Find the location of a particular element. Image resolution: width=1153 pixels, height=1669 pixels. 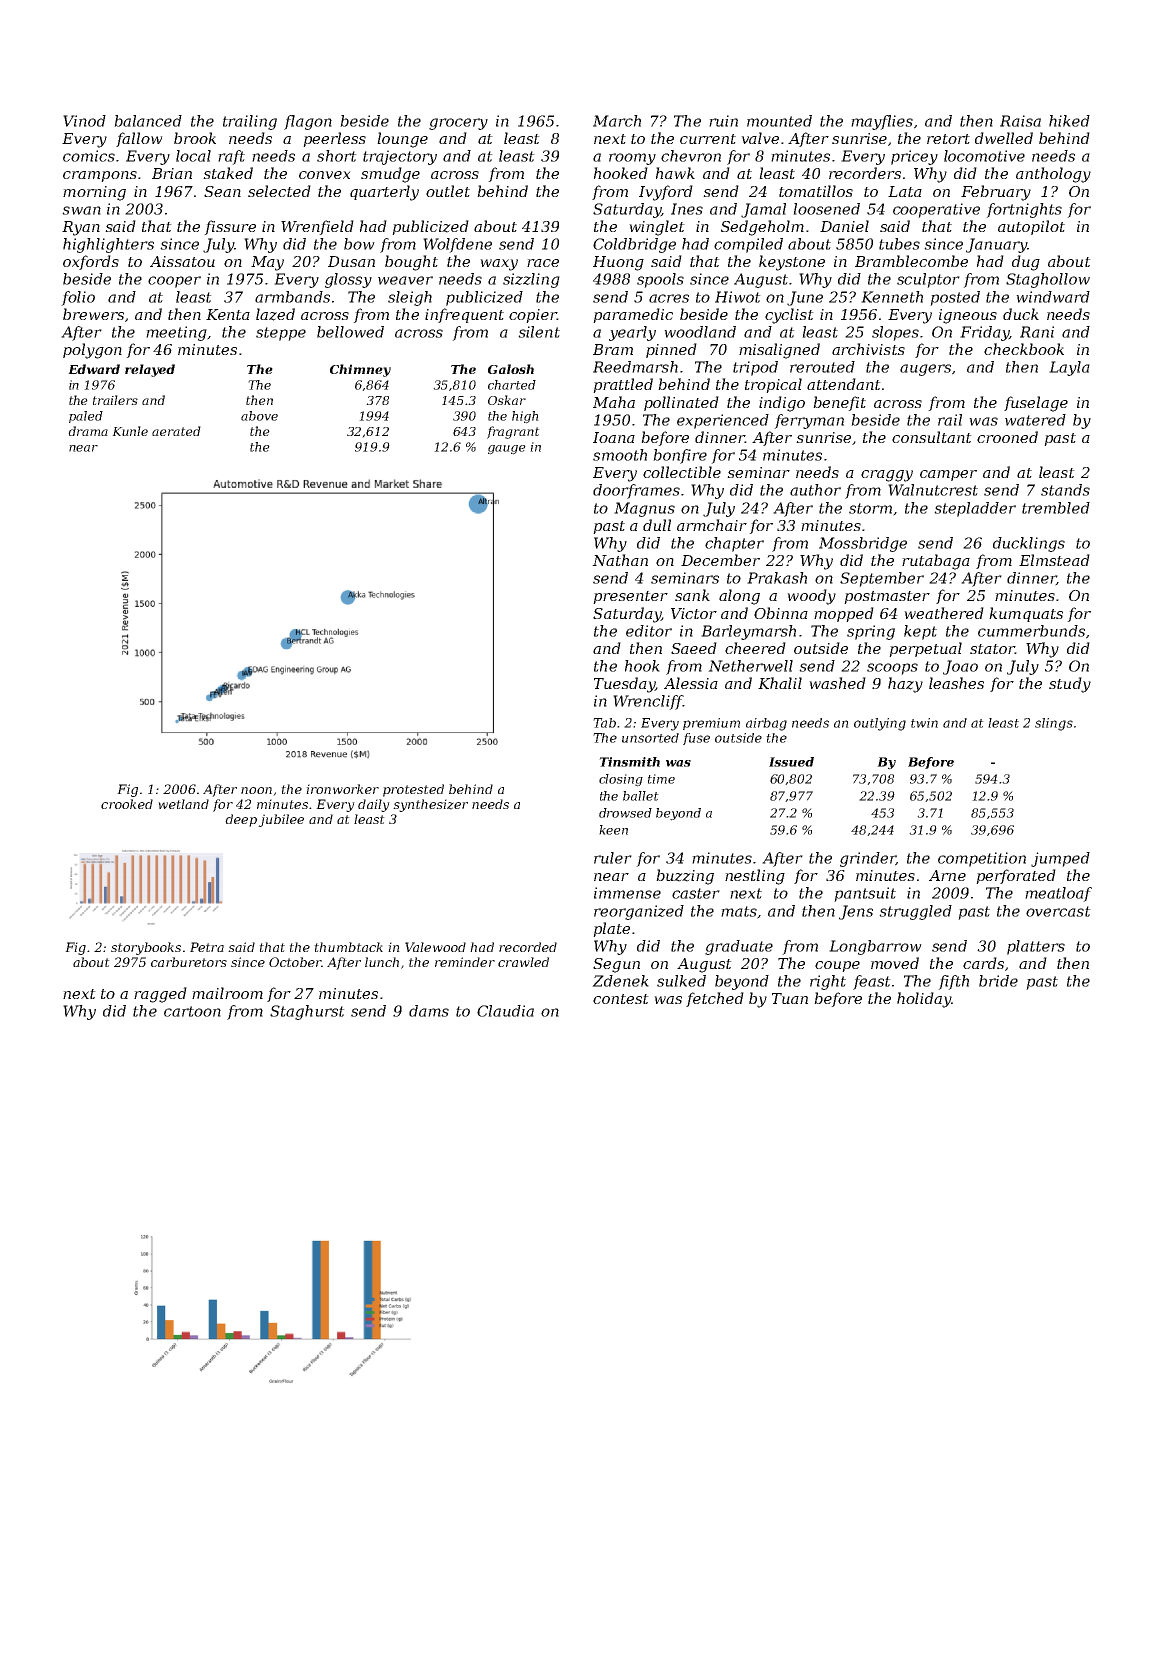

ruin is located at coordinates (723, 121).
